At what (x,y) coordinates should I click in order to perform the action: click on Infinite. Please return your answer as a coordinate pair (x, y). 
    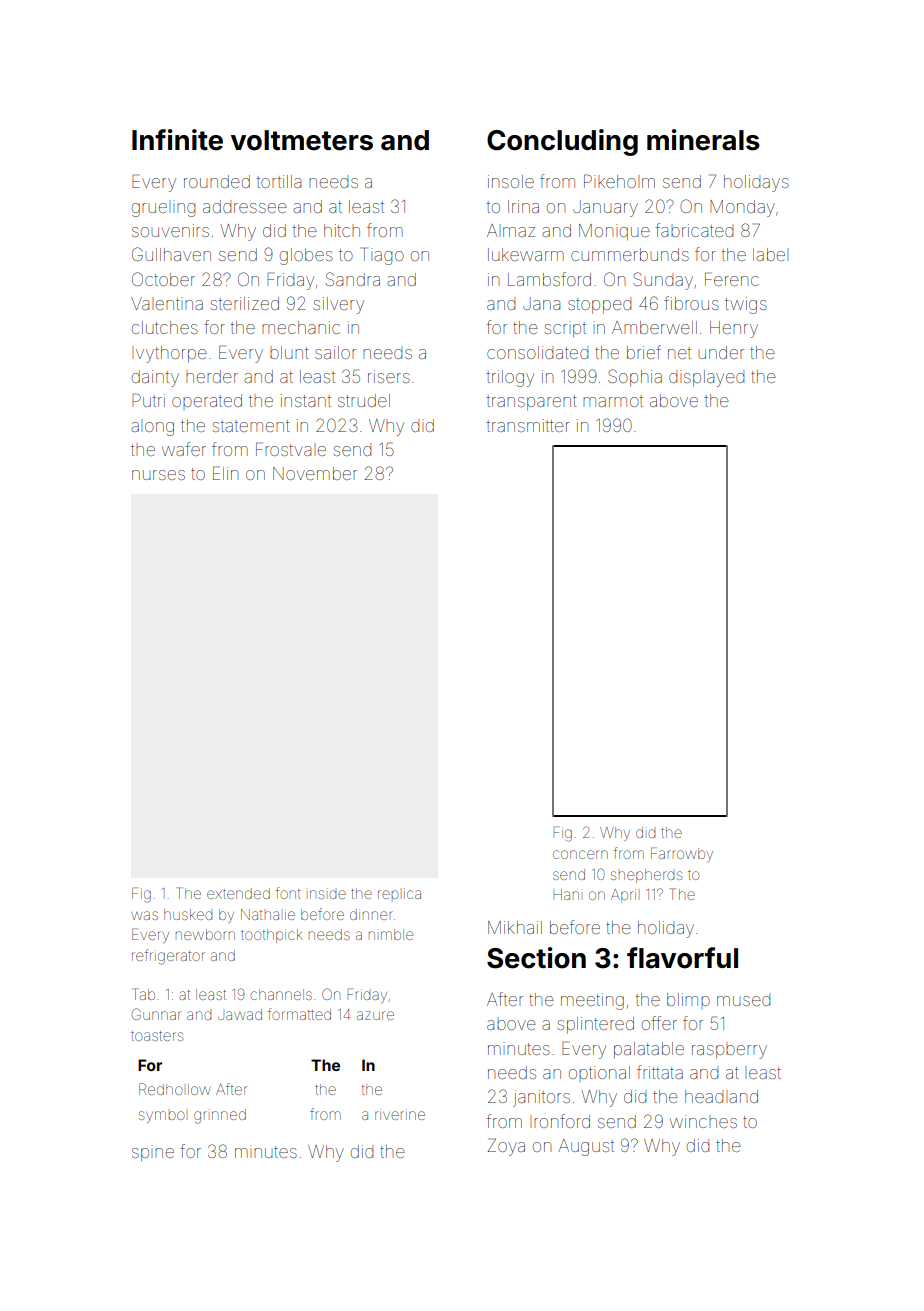
    Looking at the image, I should click on (177, 140).
